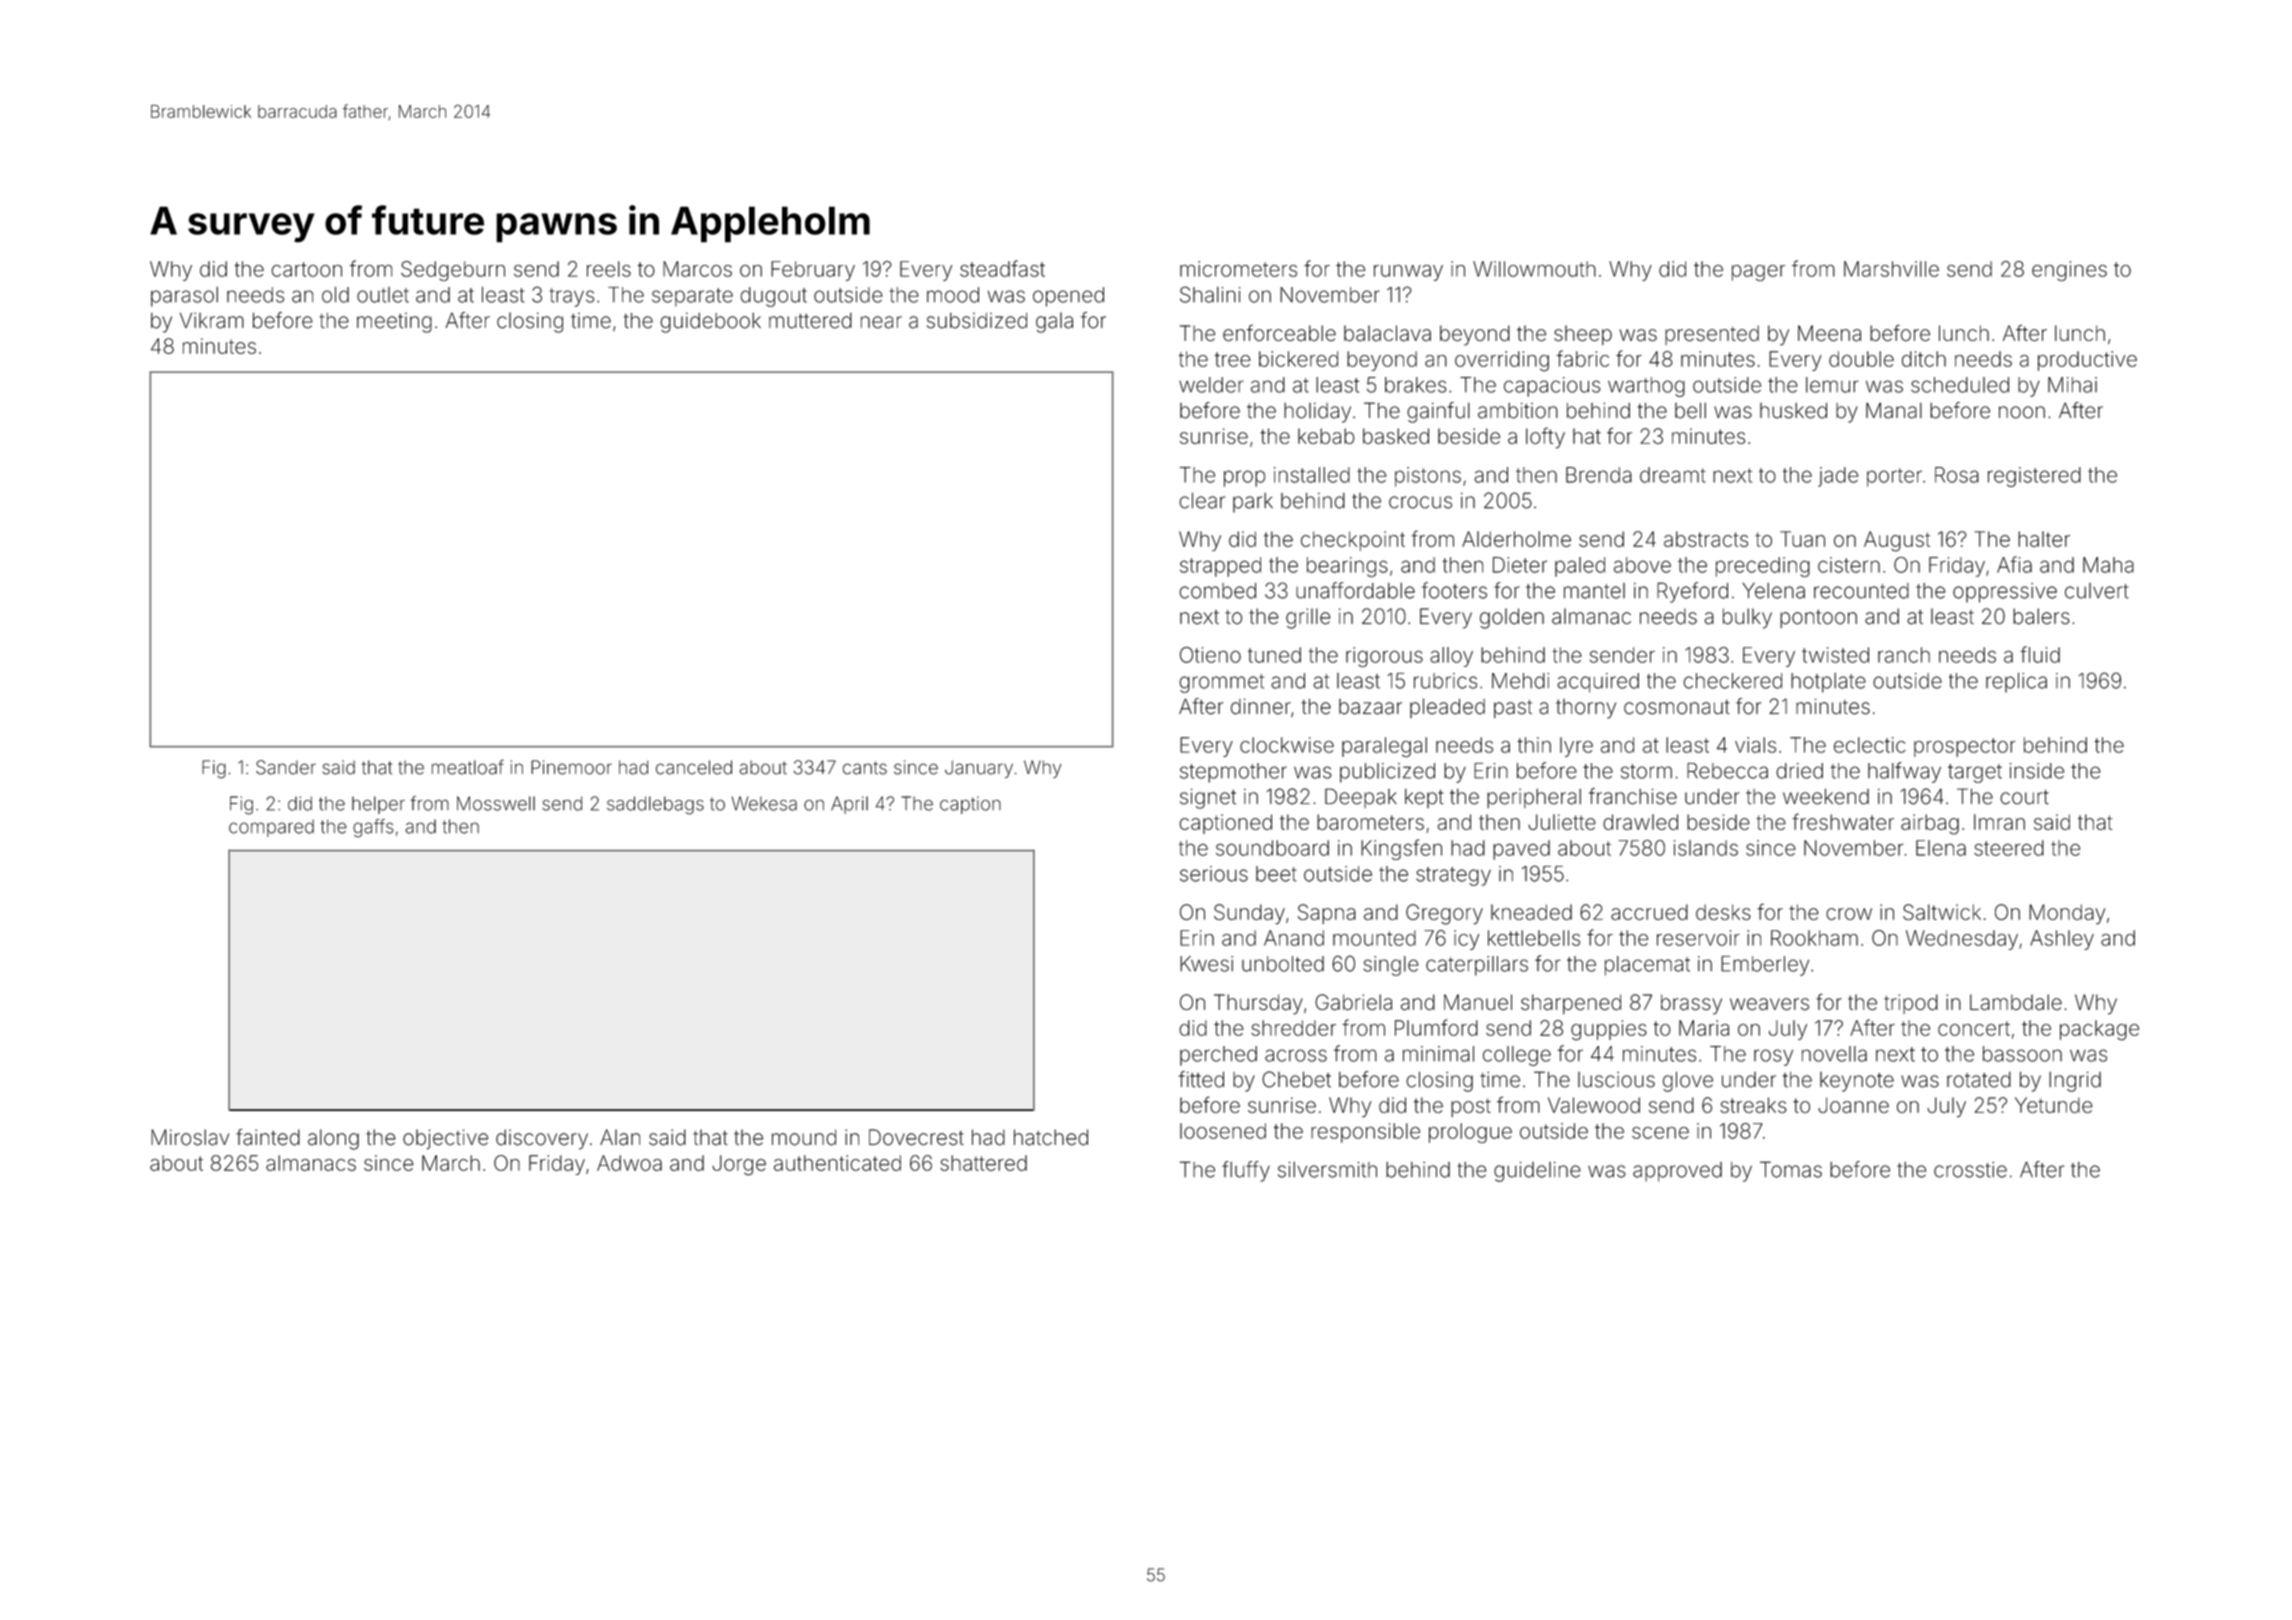 The height and width of the screenshot is (1620, 2292). I want to click on meeting, so click(394, 323).
